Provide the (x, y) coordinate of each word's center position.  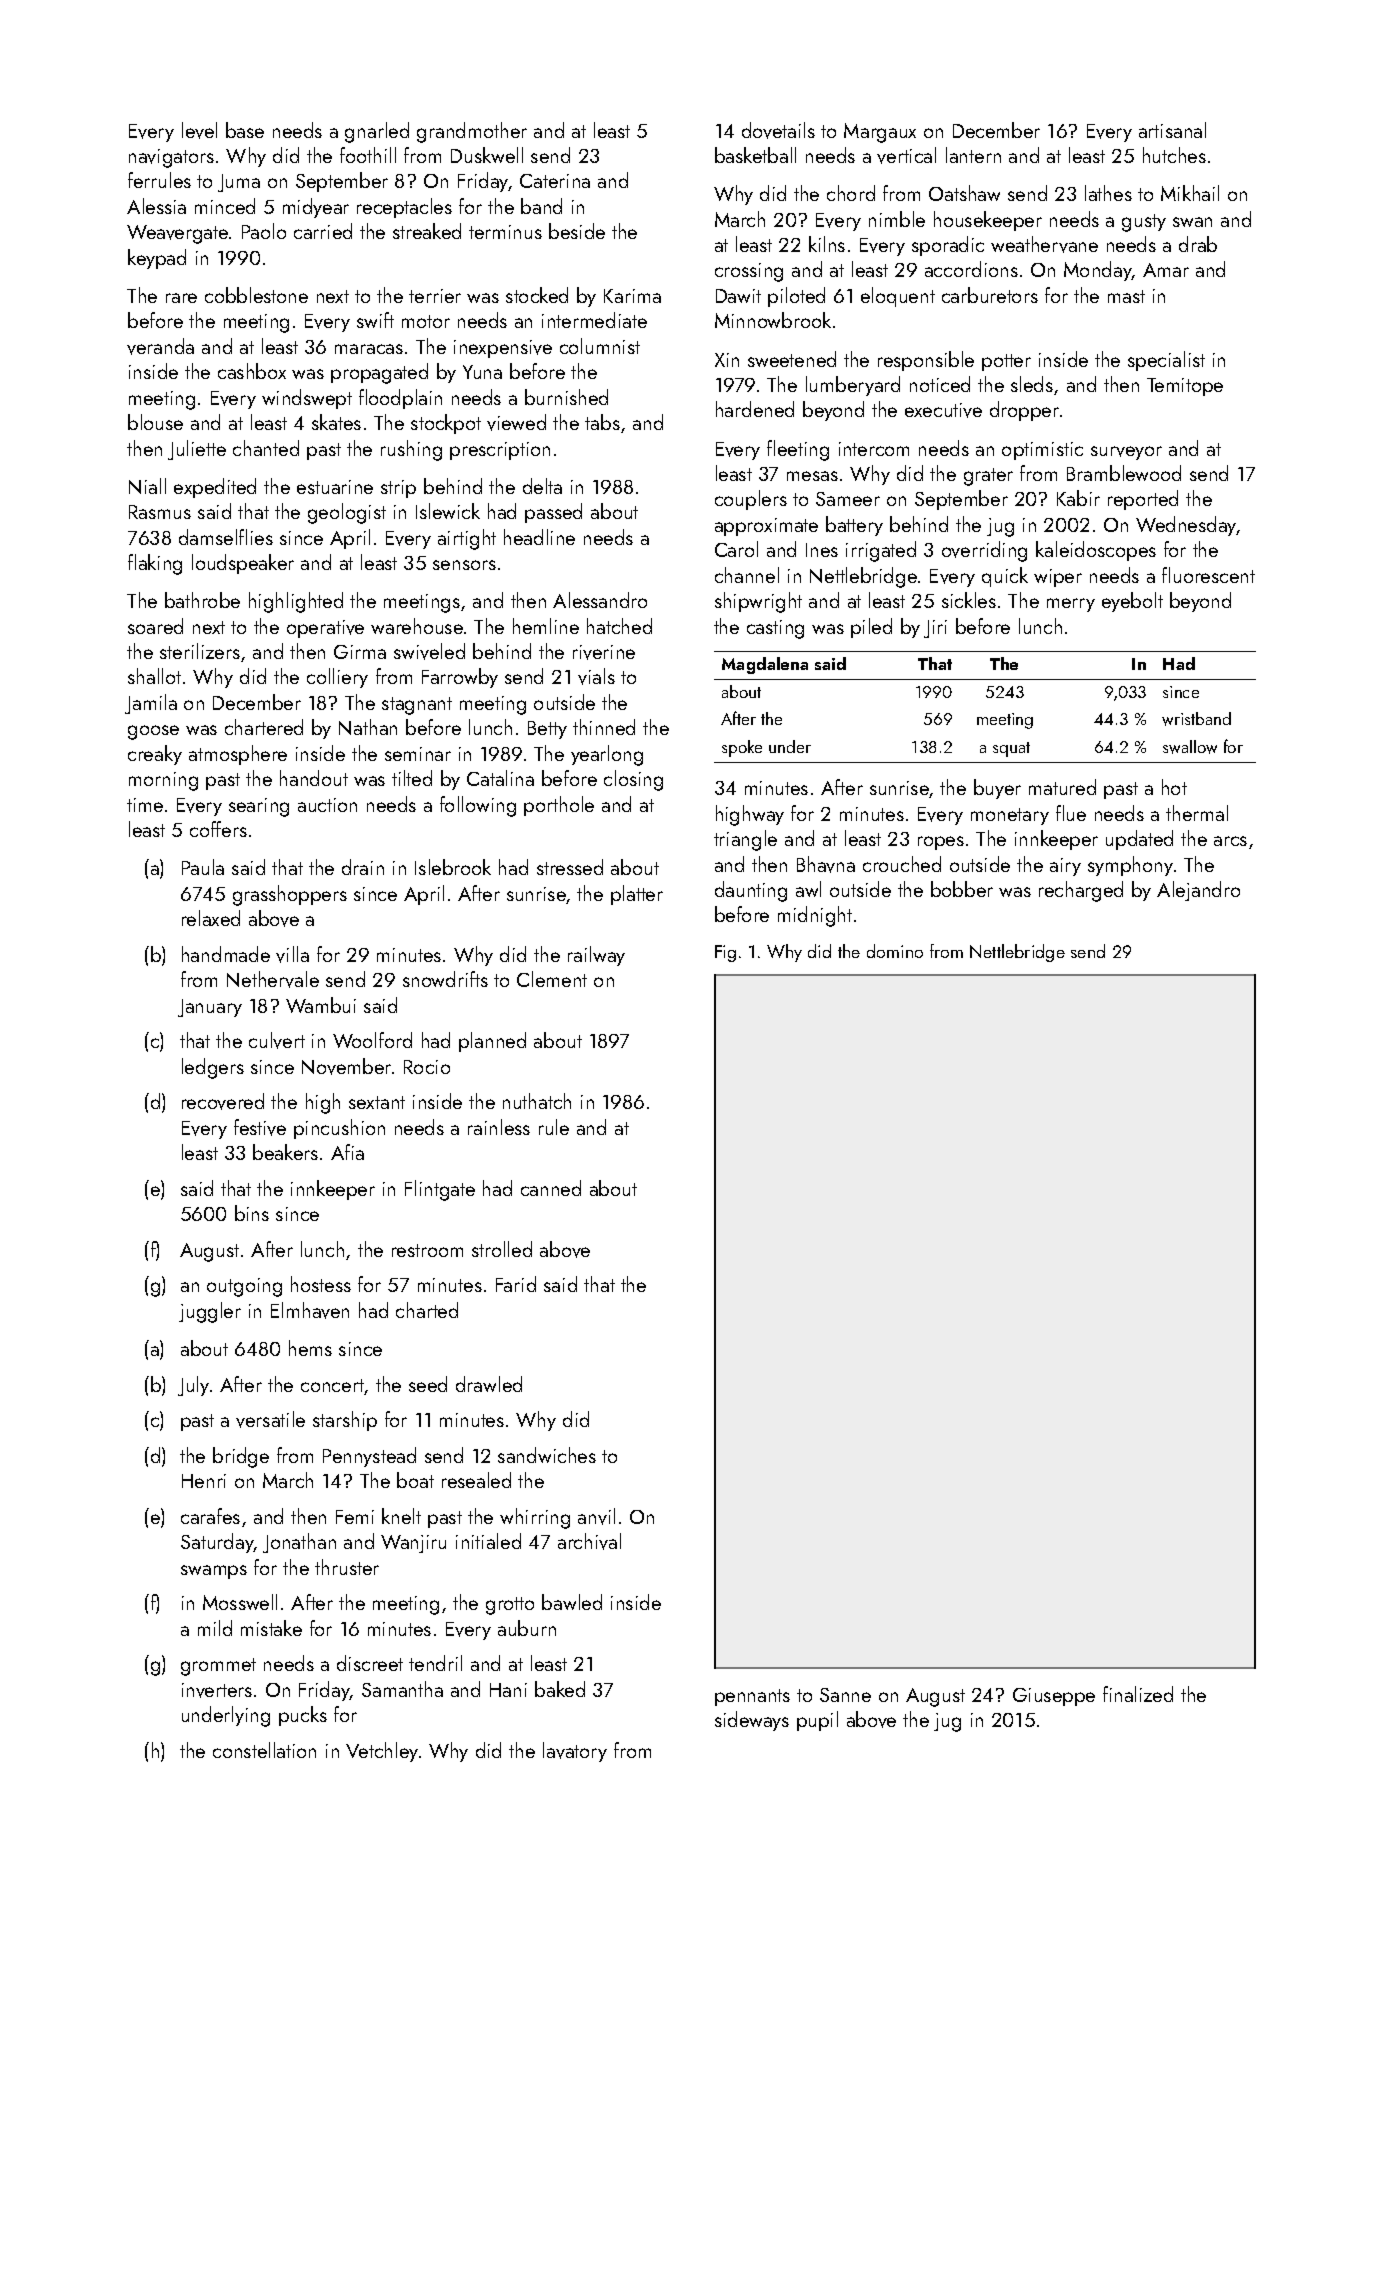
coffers (218, 829)
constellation (264, 1750)
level (199, 130)
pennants (752, 1697)
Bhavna (826, 864)
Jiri (935, 629)
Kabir (1078, 498)
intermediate (594, 320)
